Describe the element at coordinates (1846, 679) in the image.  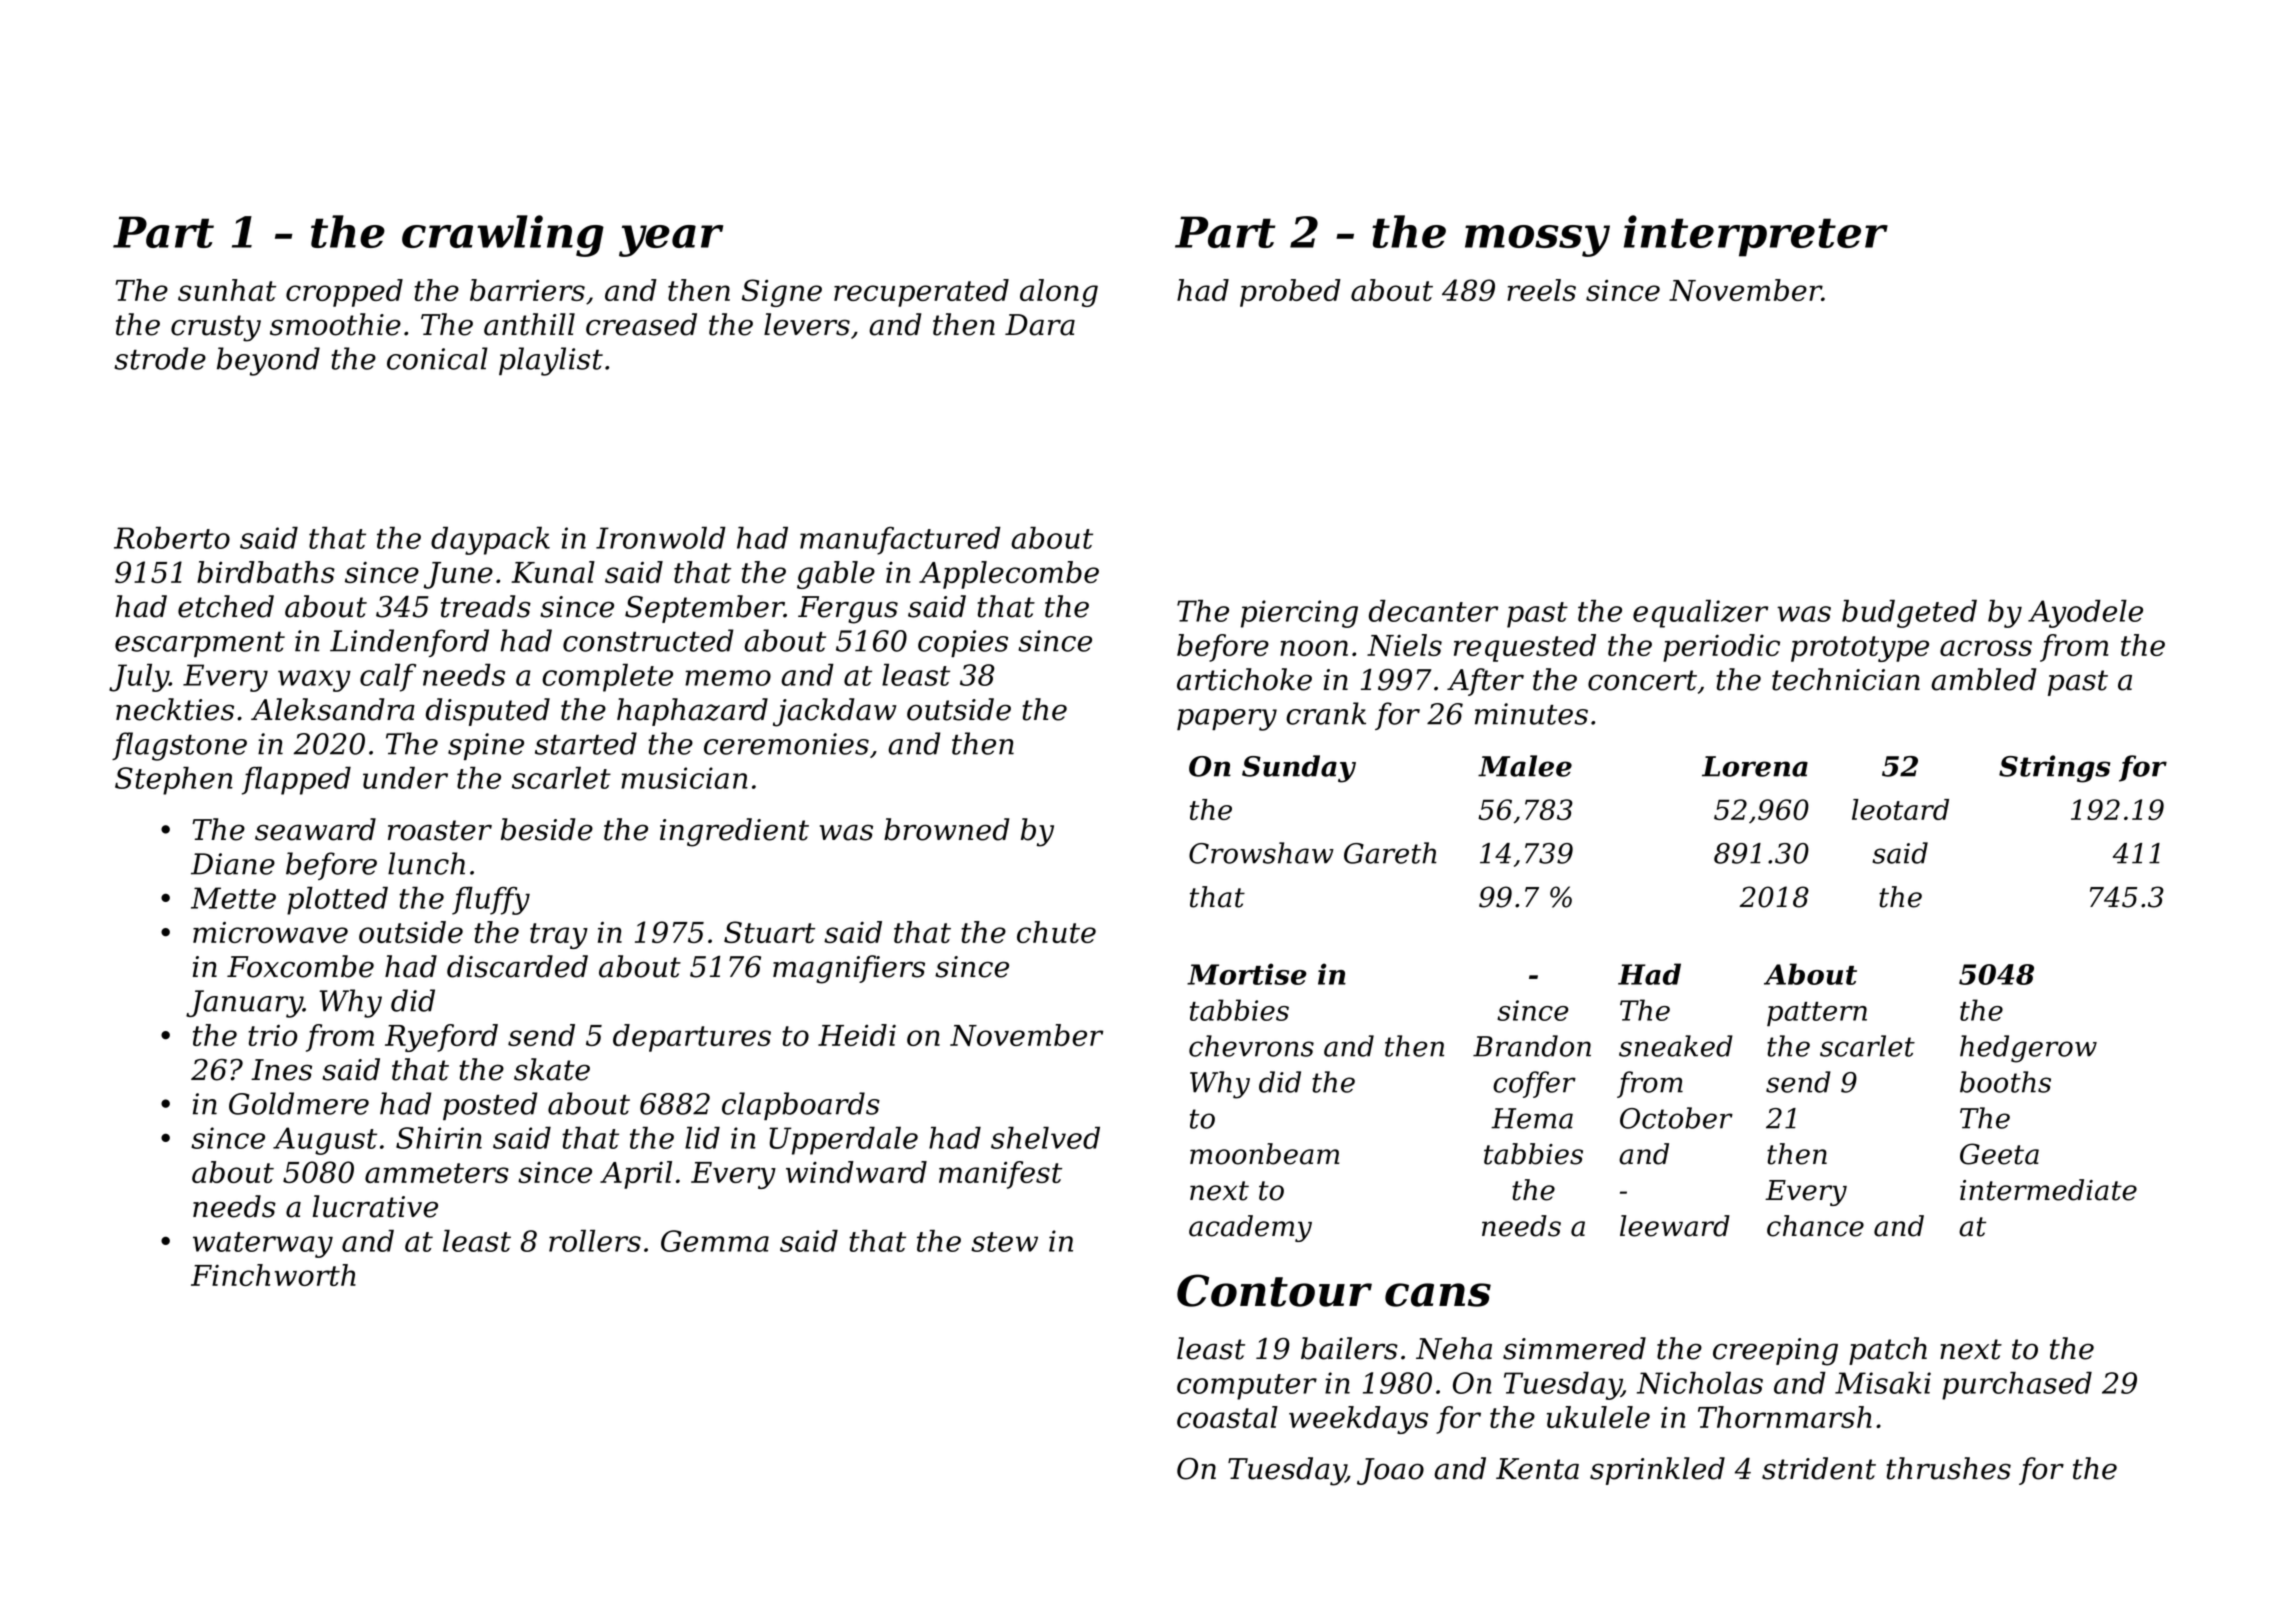
I see `technician` at that location.
